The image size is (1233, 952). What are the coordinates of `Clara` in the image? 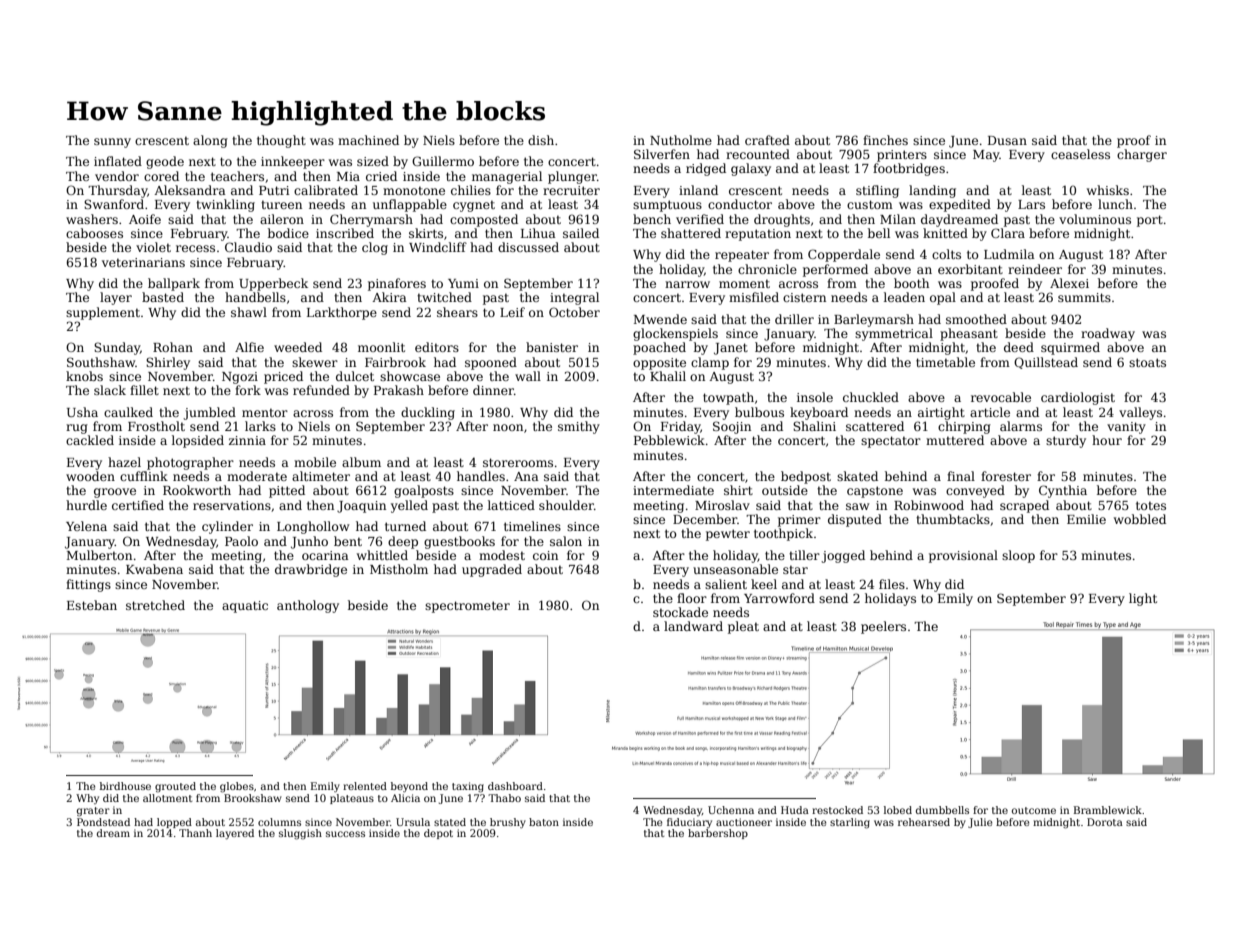 It's located at (1008, 233).
